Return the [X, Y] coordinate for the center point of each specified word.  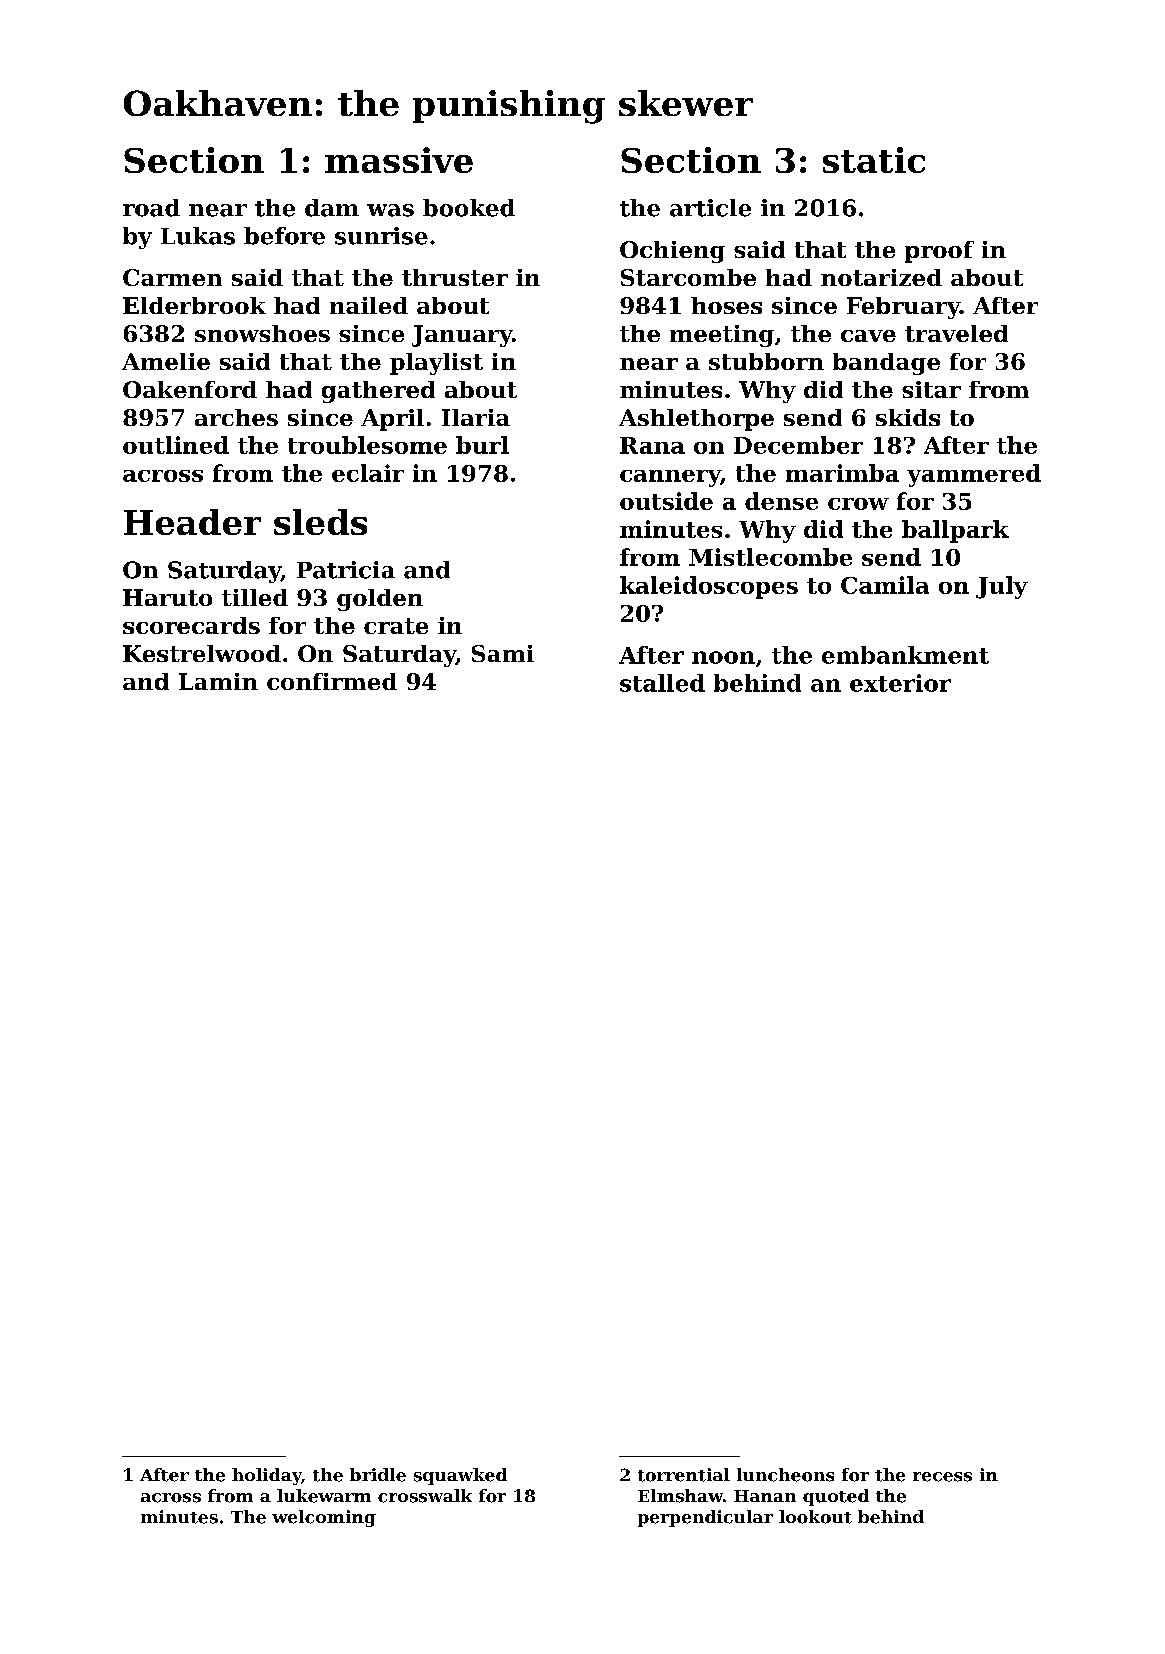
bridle [378, 1475]
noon [723, 657]
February [903, 308]
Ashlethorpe [696, 420]
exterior [900, 683]
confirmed [332, 681]
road [151, 208]
